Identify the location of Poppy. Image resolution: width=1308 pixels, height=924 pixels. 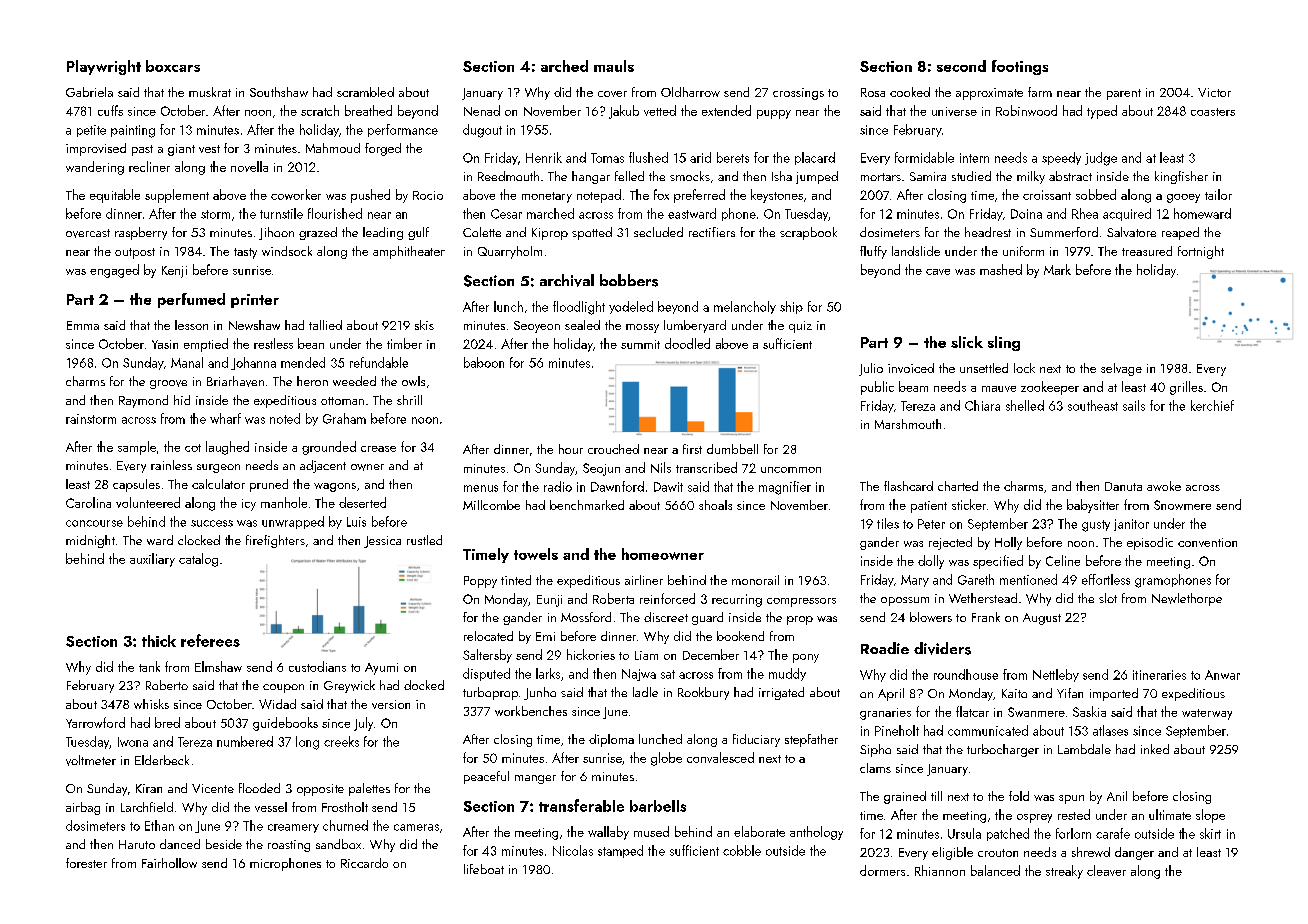
(480, 582).
